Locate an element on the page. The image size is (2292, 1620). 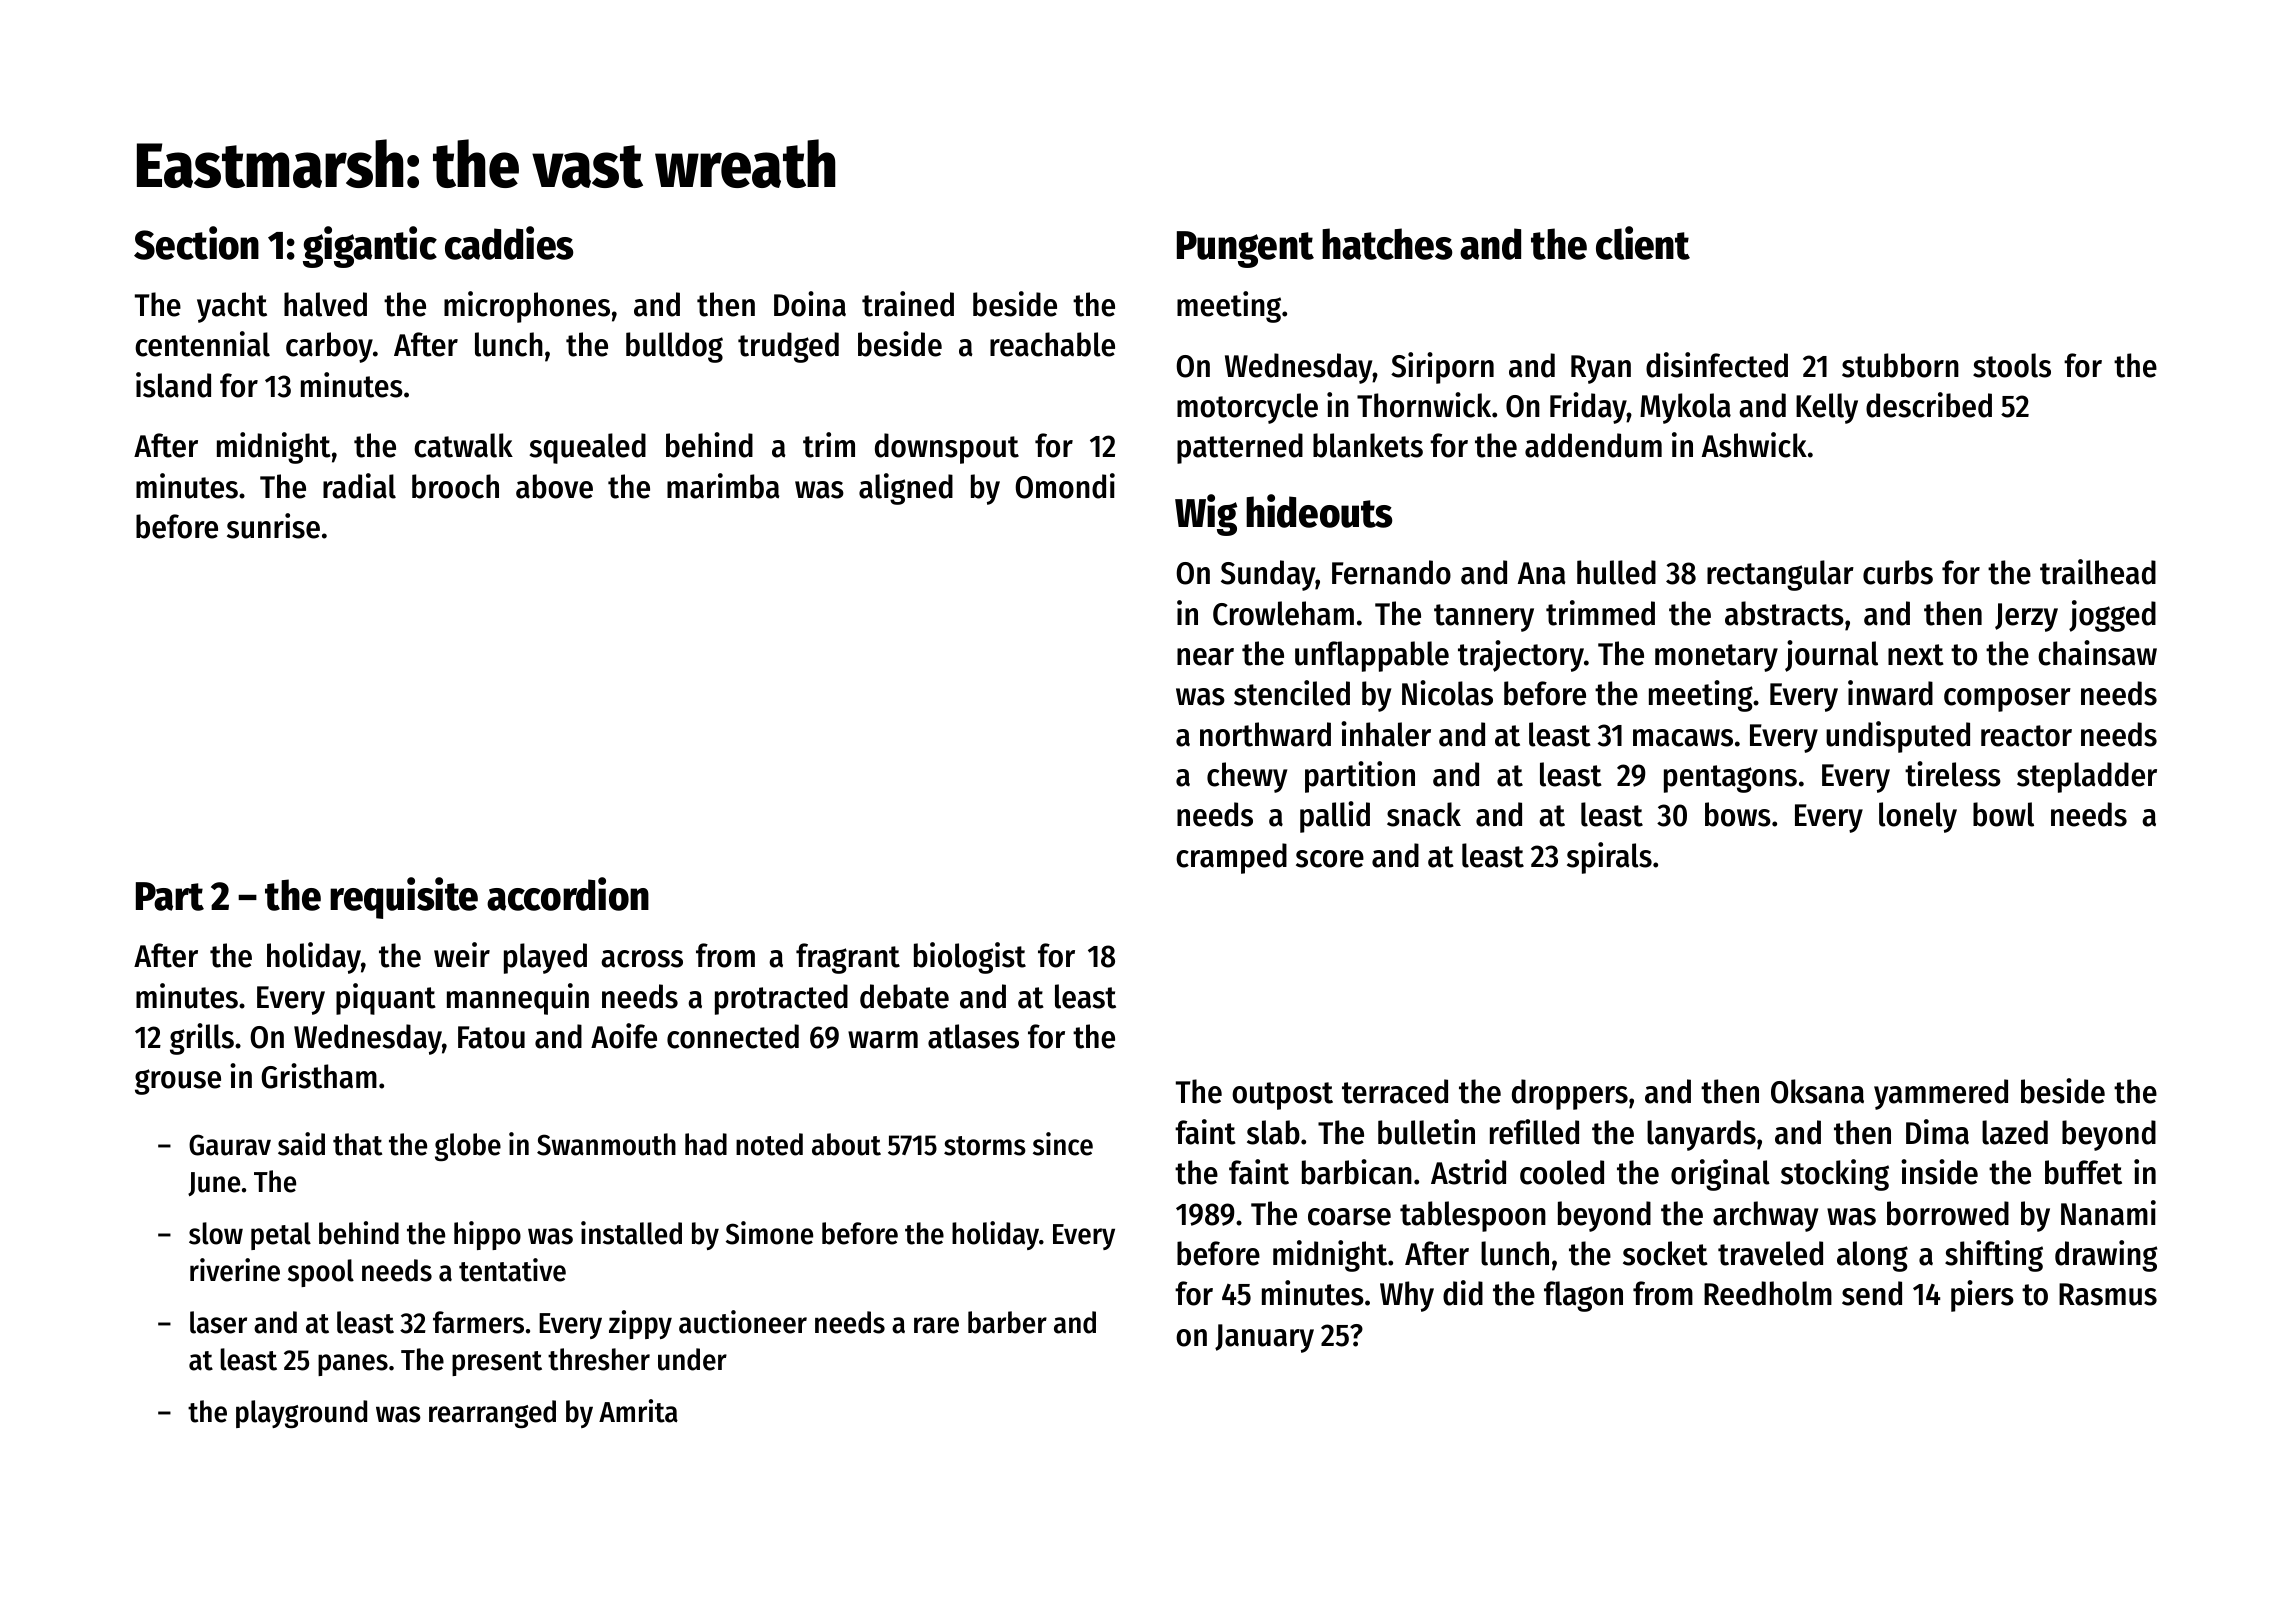
rare is located at coordinates (936, 1325).
